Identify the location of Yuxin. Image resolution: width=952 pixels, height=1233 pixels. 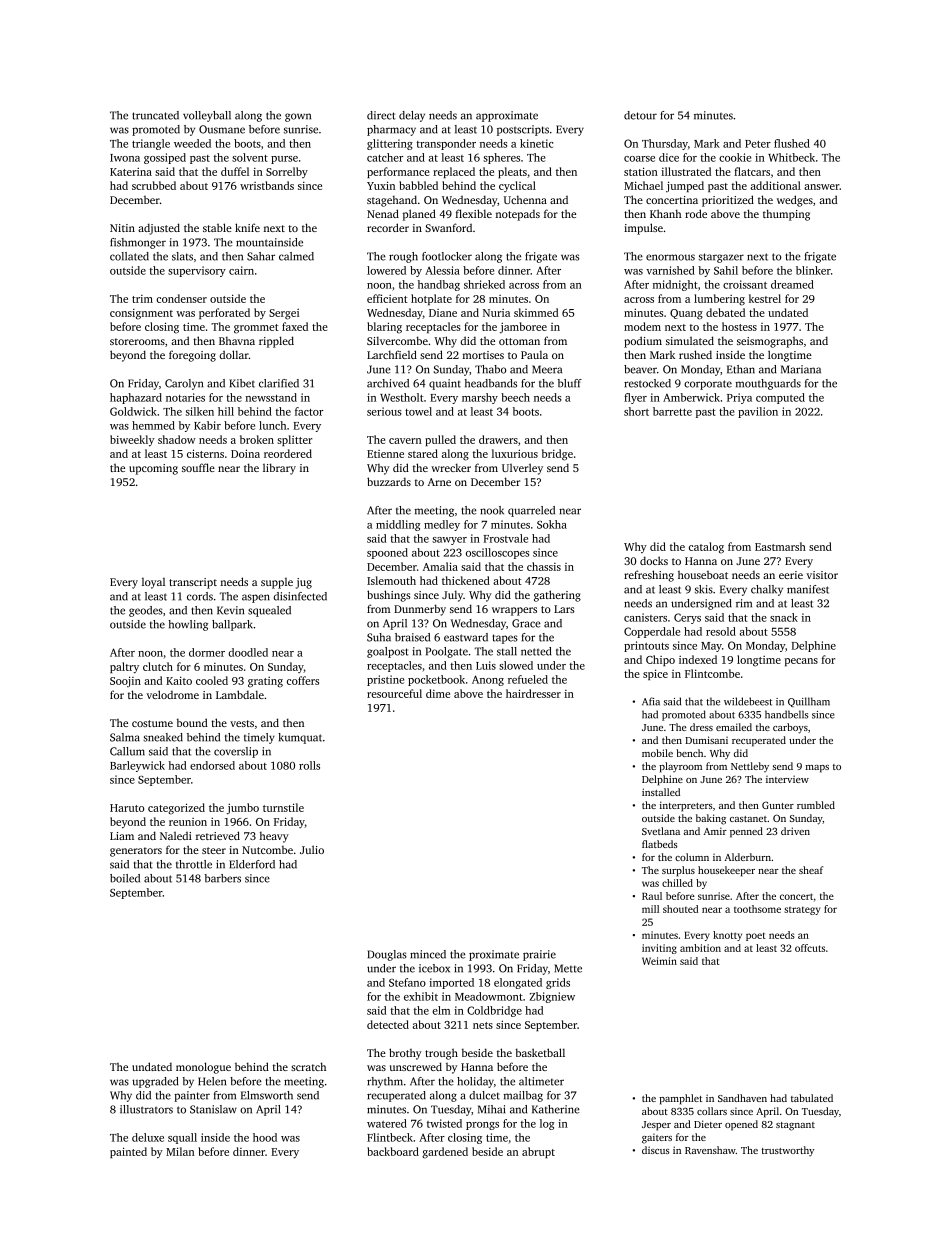
(381, 185).
